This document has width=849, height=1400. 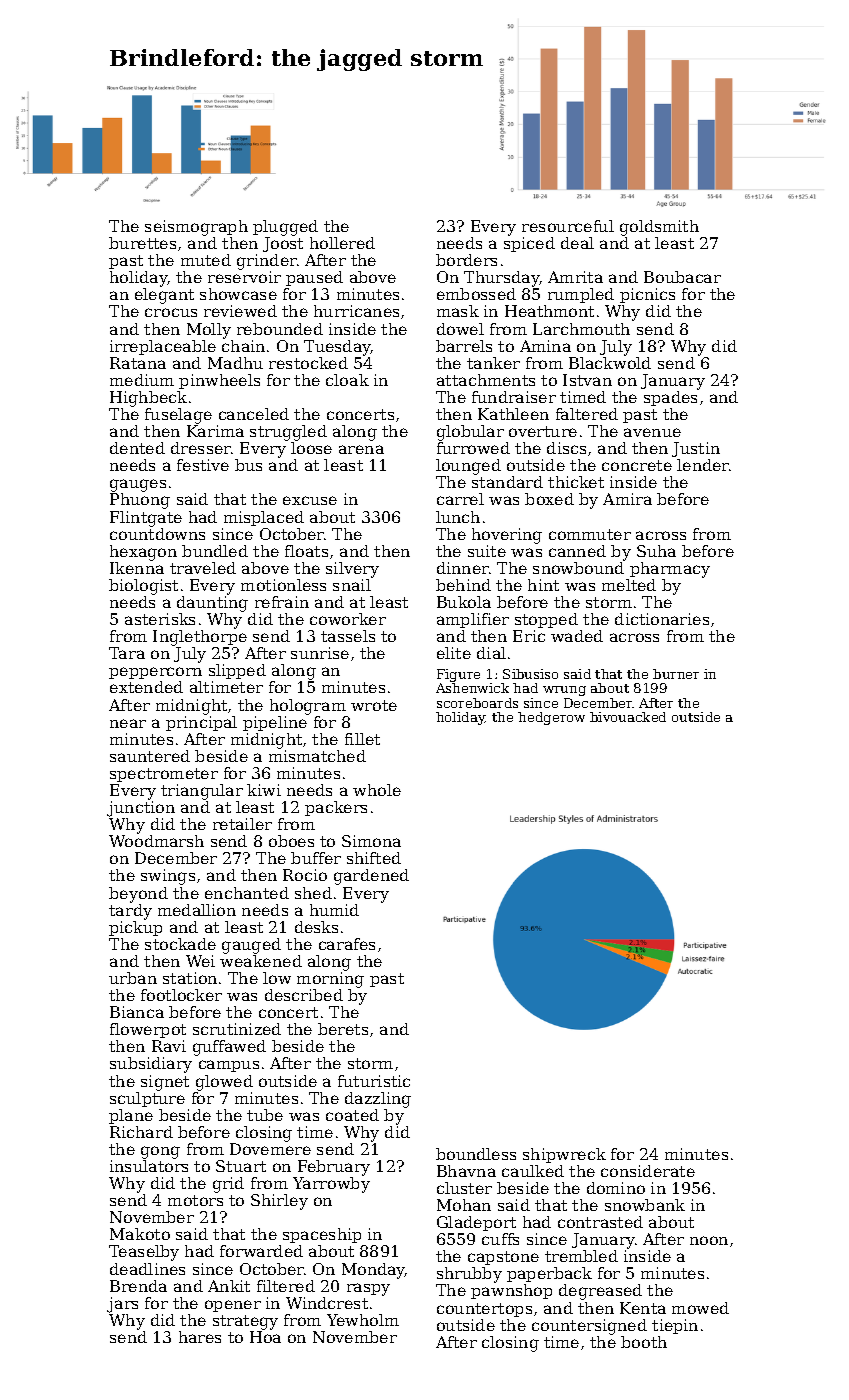 What do you see at coordinates (682, 277) in the document?
I see `Boubacar` at bounding box center [682, 277].
